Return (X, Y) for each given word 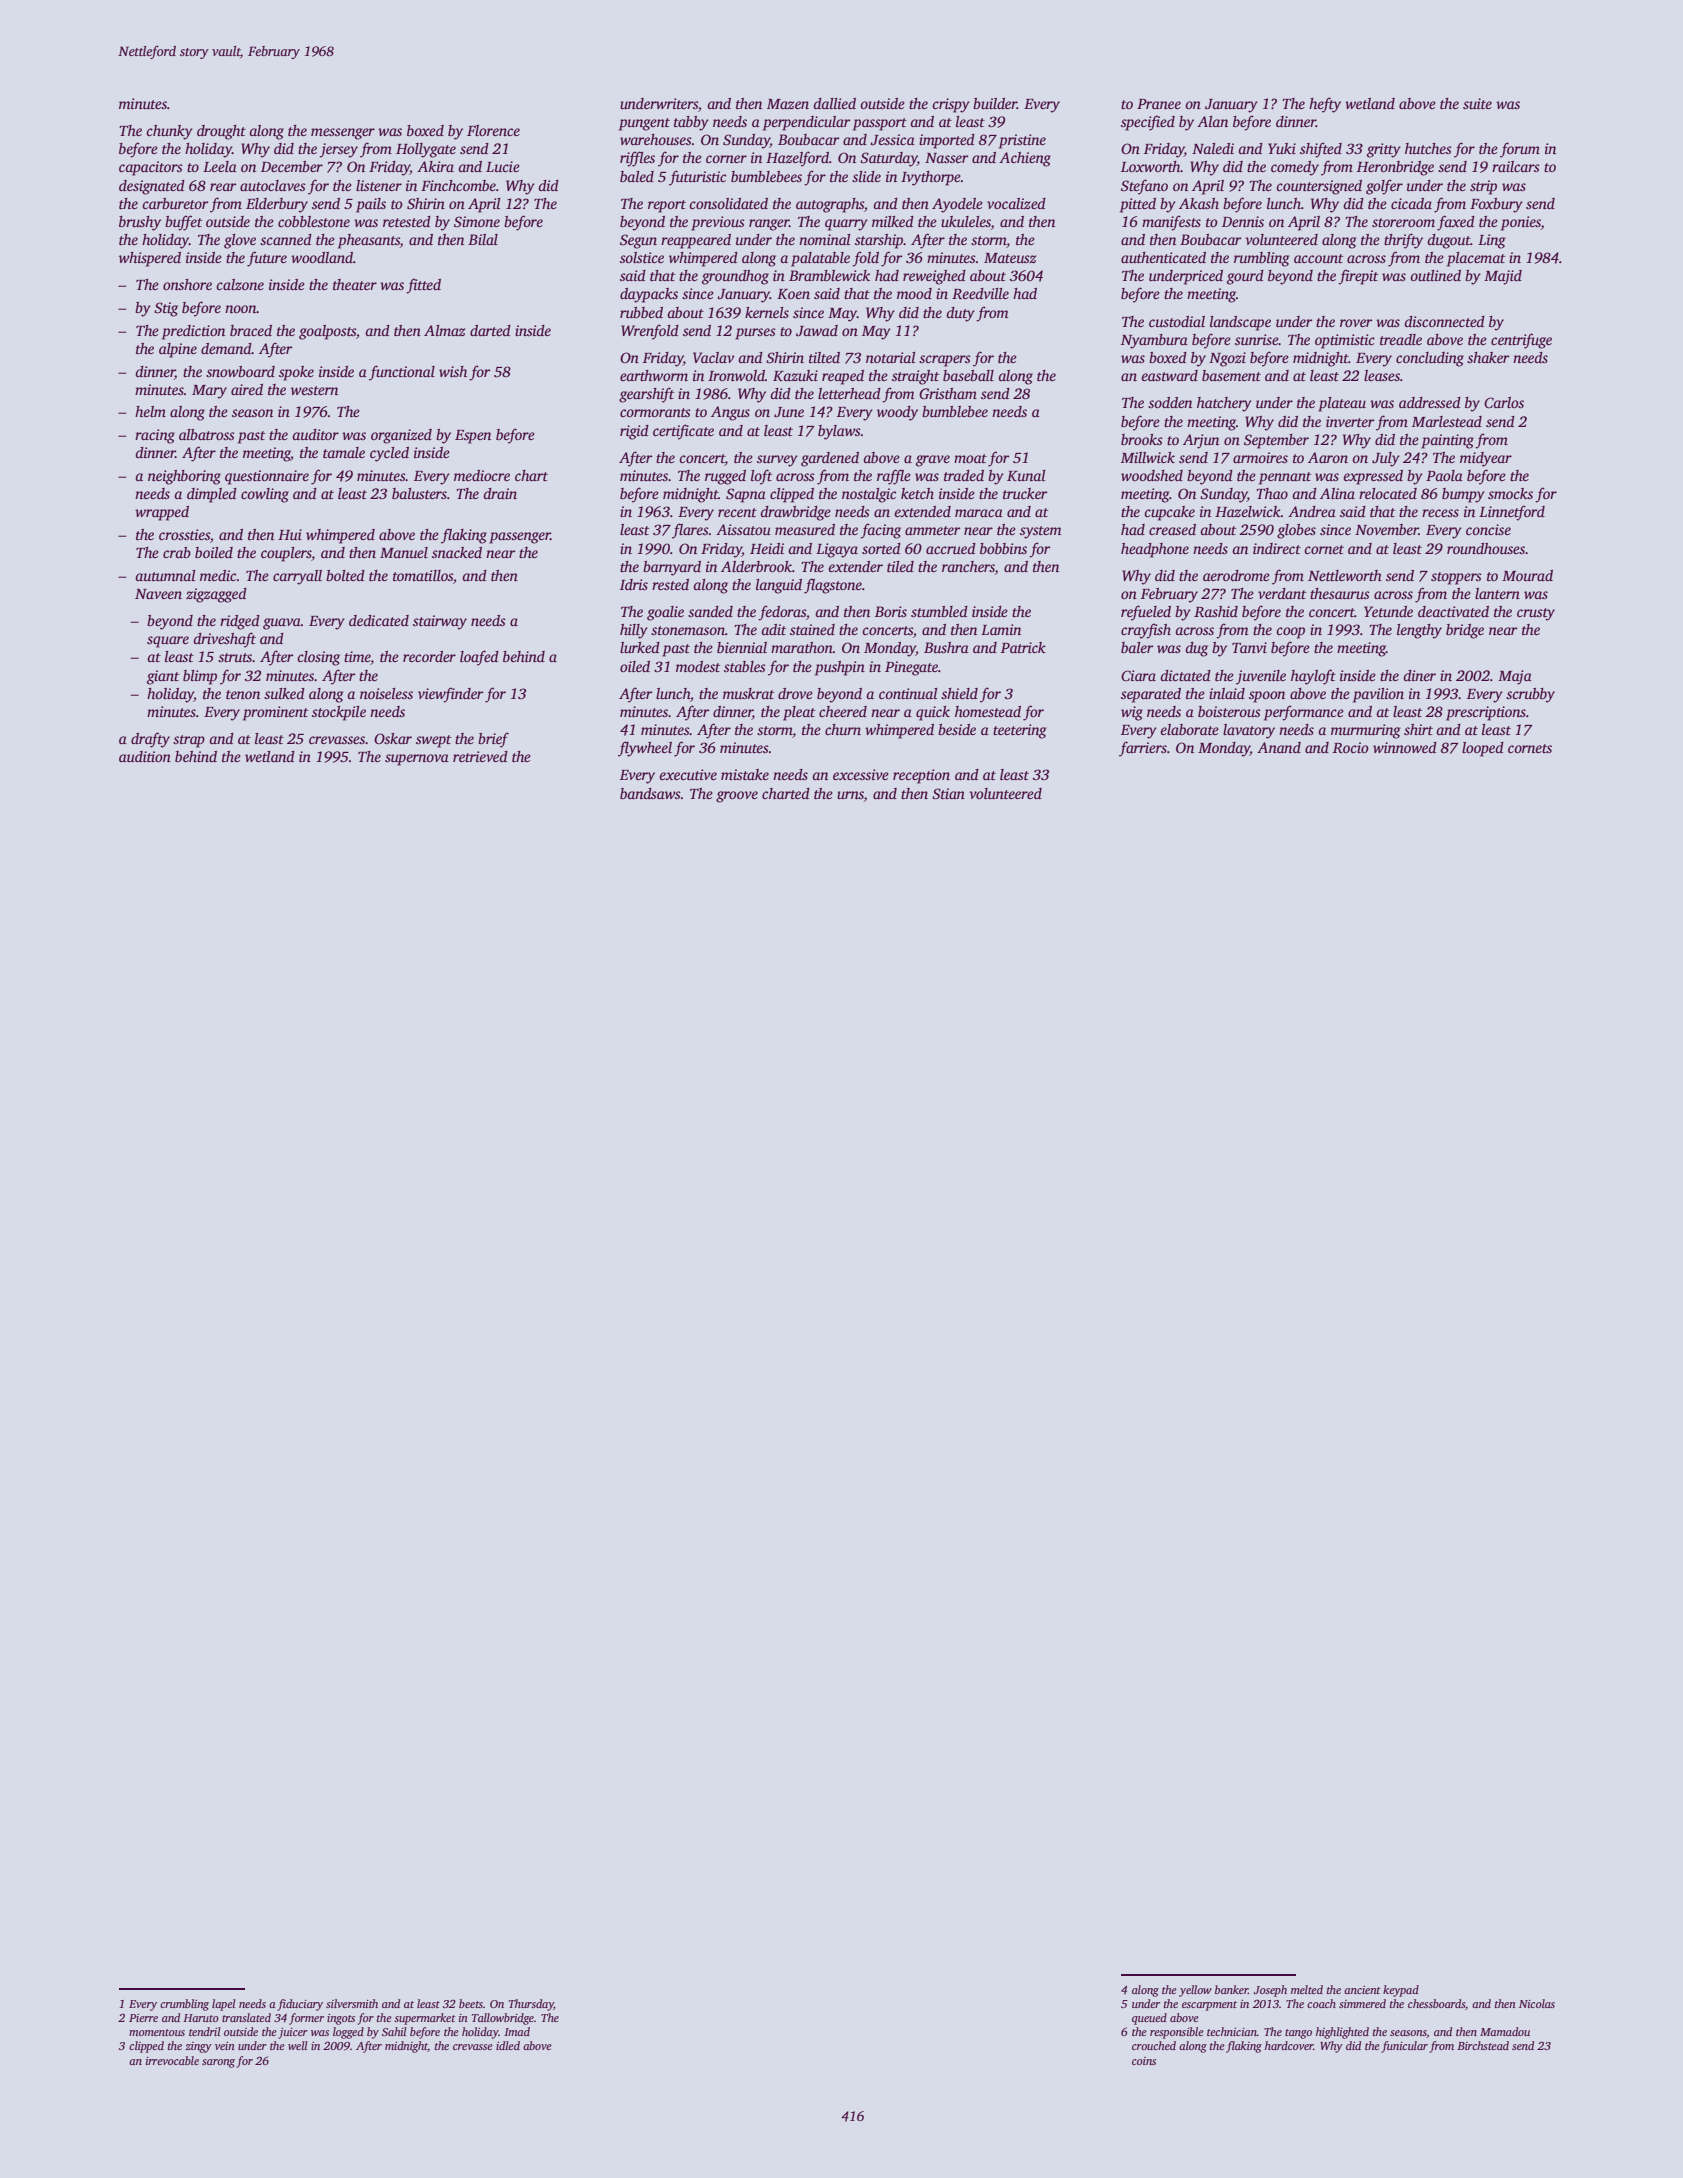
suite (1477, 103)
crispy (951, 105)
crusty (1536, 614)
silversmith (352, 2003)
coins (1144, 2061)
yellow (1195, 1991)
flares (690, 531)
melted (1307, 1989)
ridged (240, 622)
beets (471, 2003)
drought (221, 132)
